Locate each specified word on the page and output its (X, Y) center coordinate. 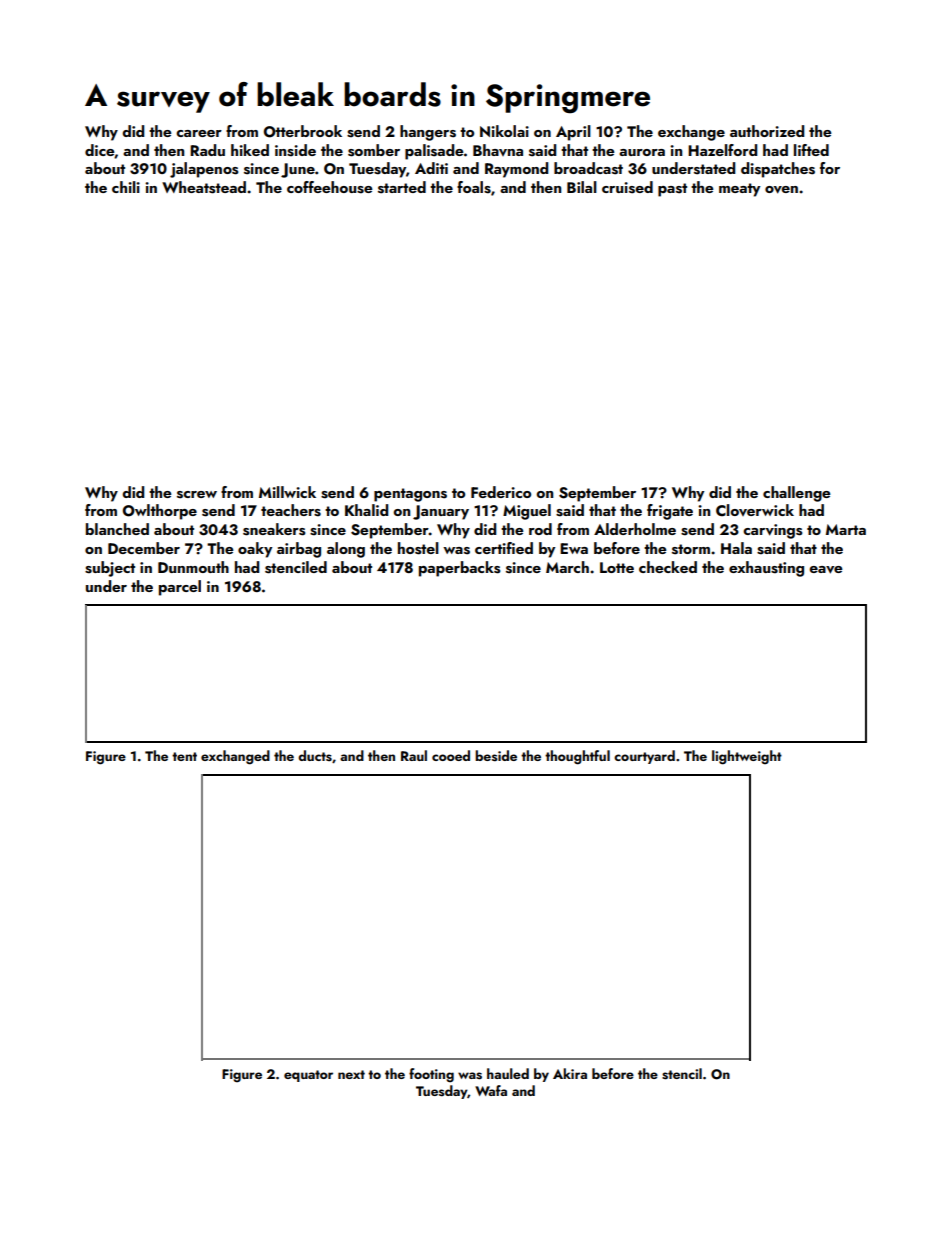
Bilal (582, 187)
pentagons (410, 495)
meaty (739, 190)
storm (691, 549)
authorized (767, 131)
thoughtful (577, 757)
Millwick (287, 492)
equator (308, 1076)
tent (184, 756)
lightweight (747, 757)
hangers (428, 133)
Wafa (491, 1090)
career (199, 133)
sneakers (274, 529)
